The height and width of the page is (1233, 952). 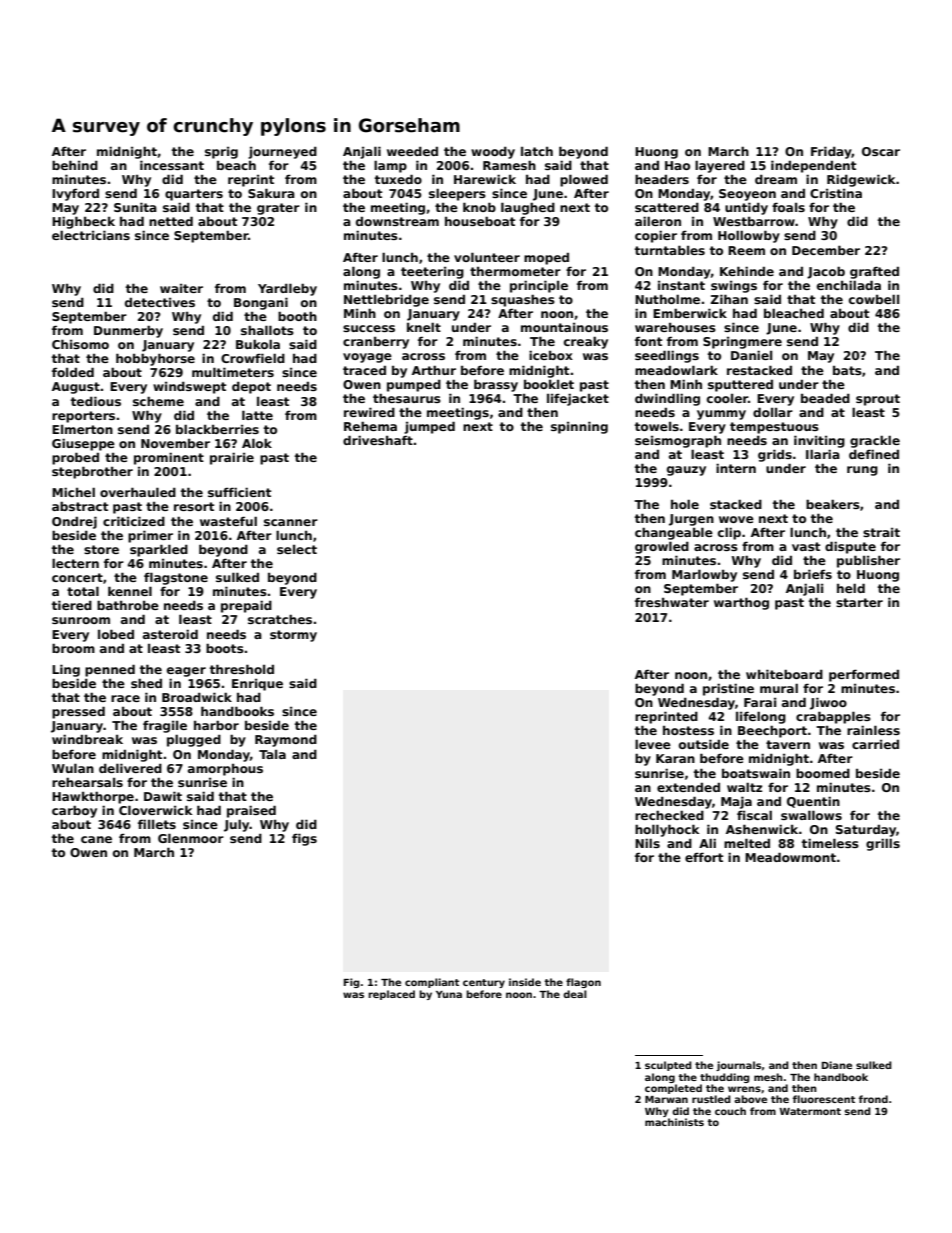 I want to click on sprout, so click(x=878, y=400).
